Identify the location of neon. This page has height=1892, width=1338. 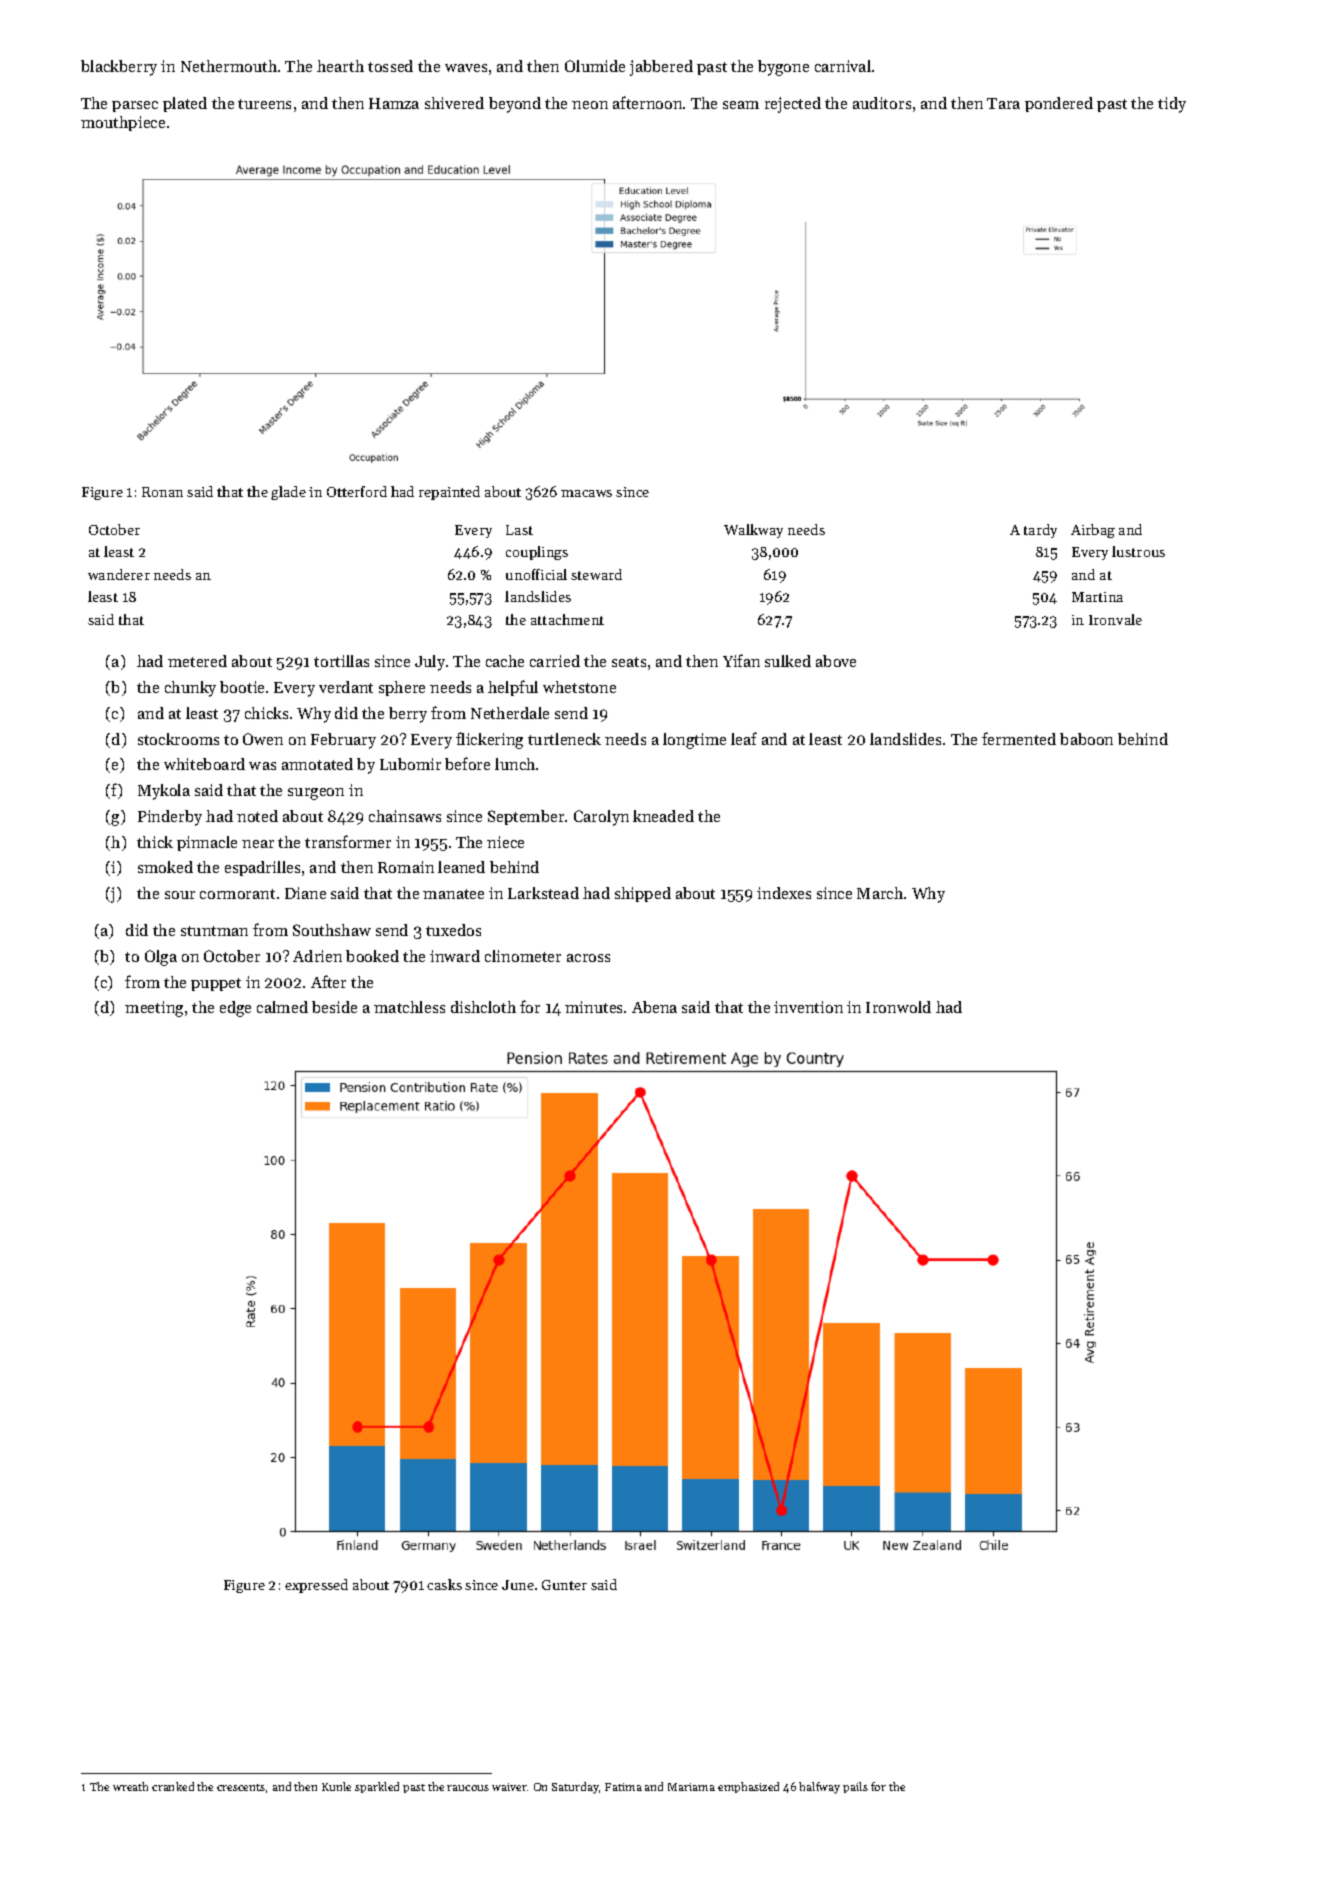
(590, 105).
